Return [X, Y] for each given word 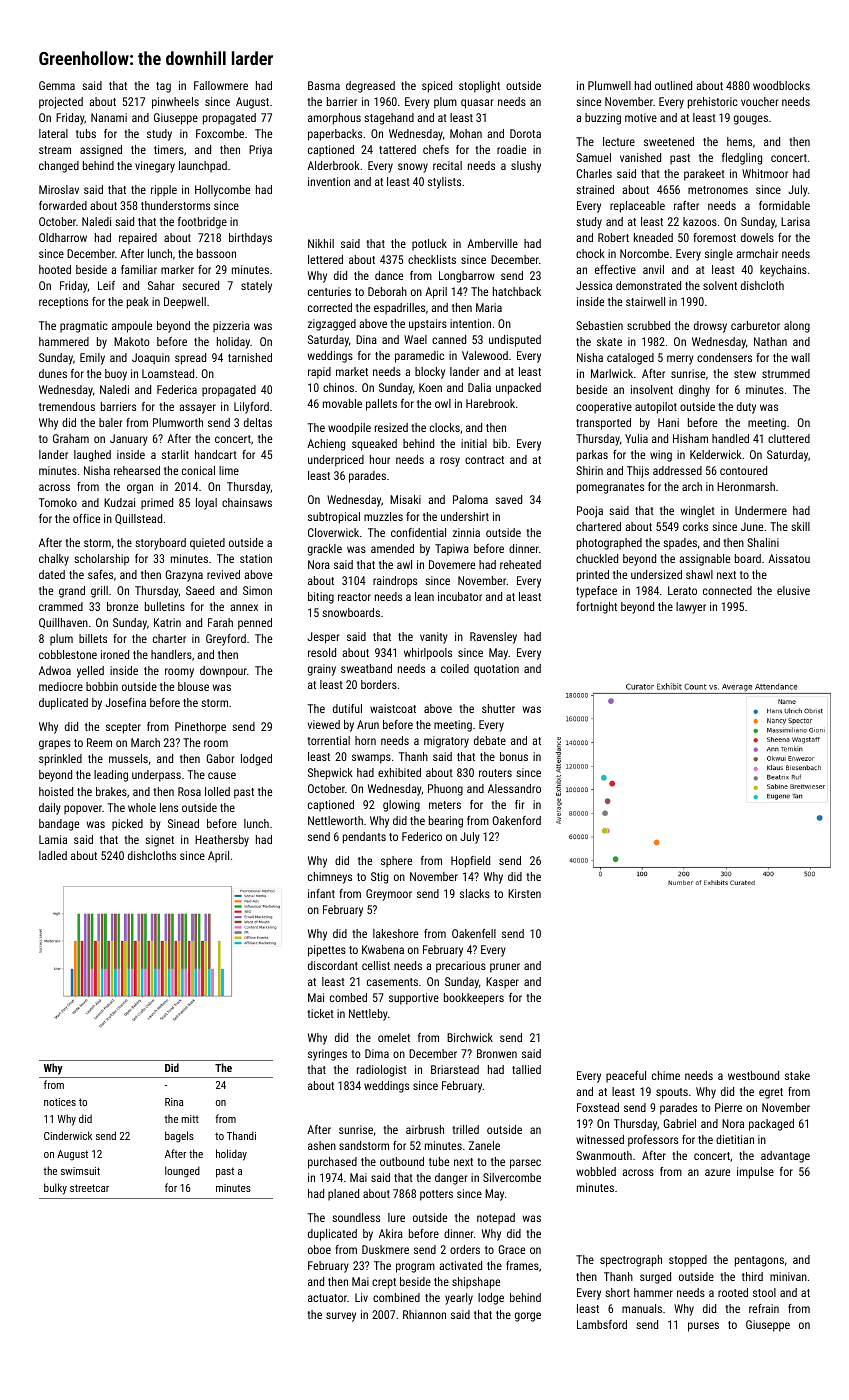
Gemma [57, 85]
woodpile [349, 429]
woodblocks [781, 85]
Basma [324, 85]
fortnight [596, 608]
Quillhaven [63, 623]
